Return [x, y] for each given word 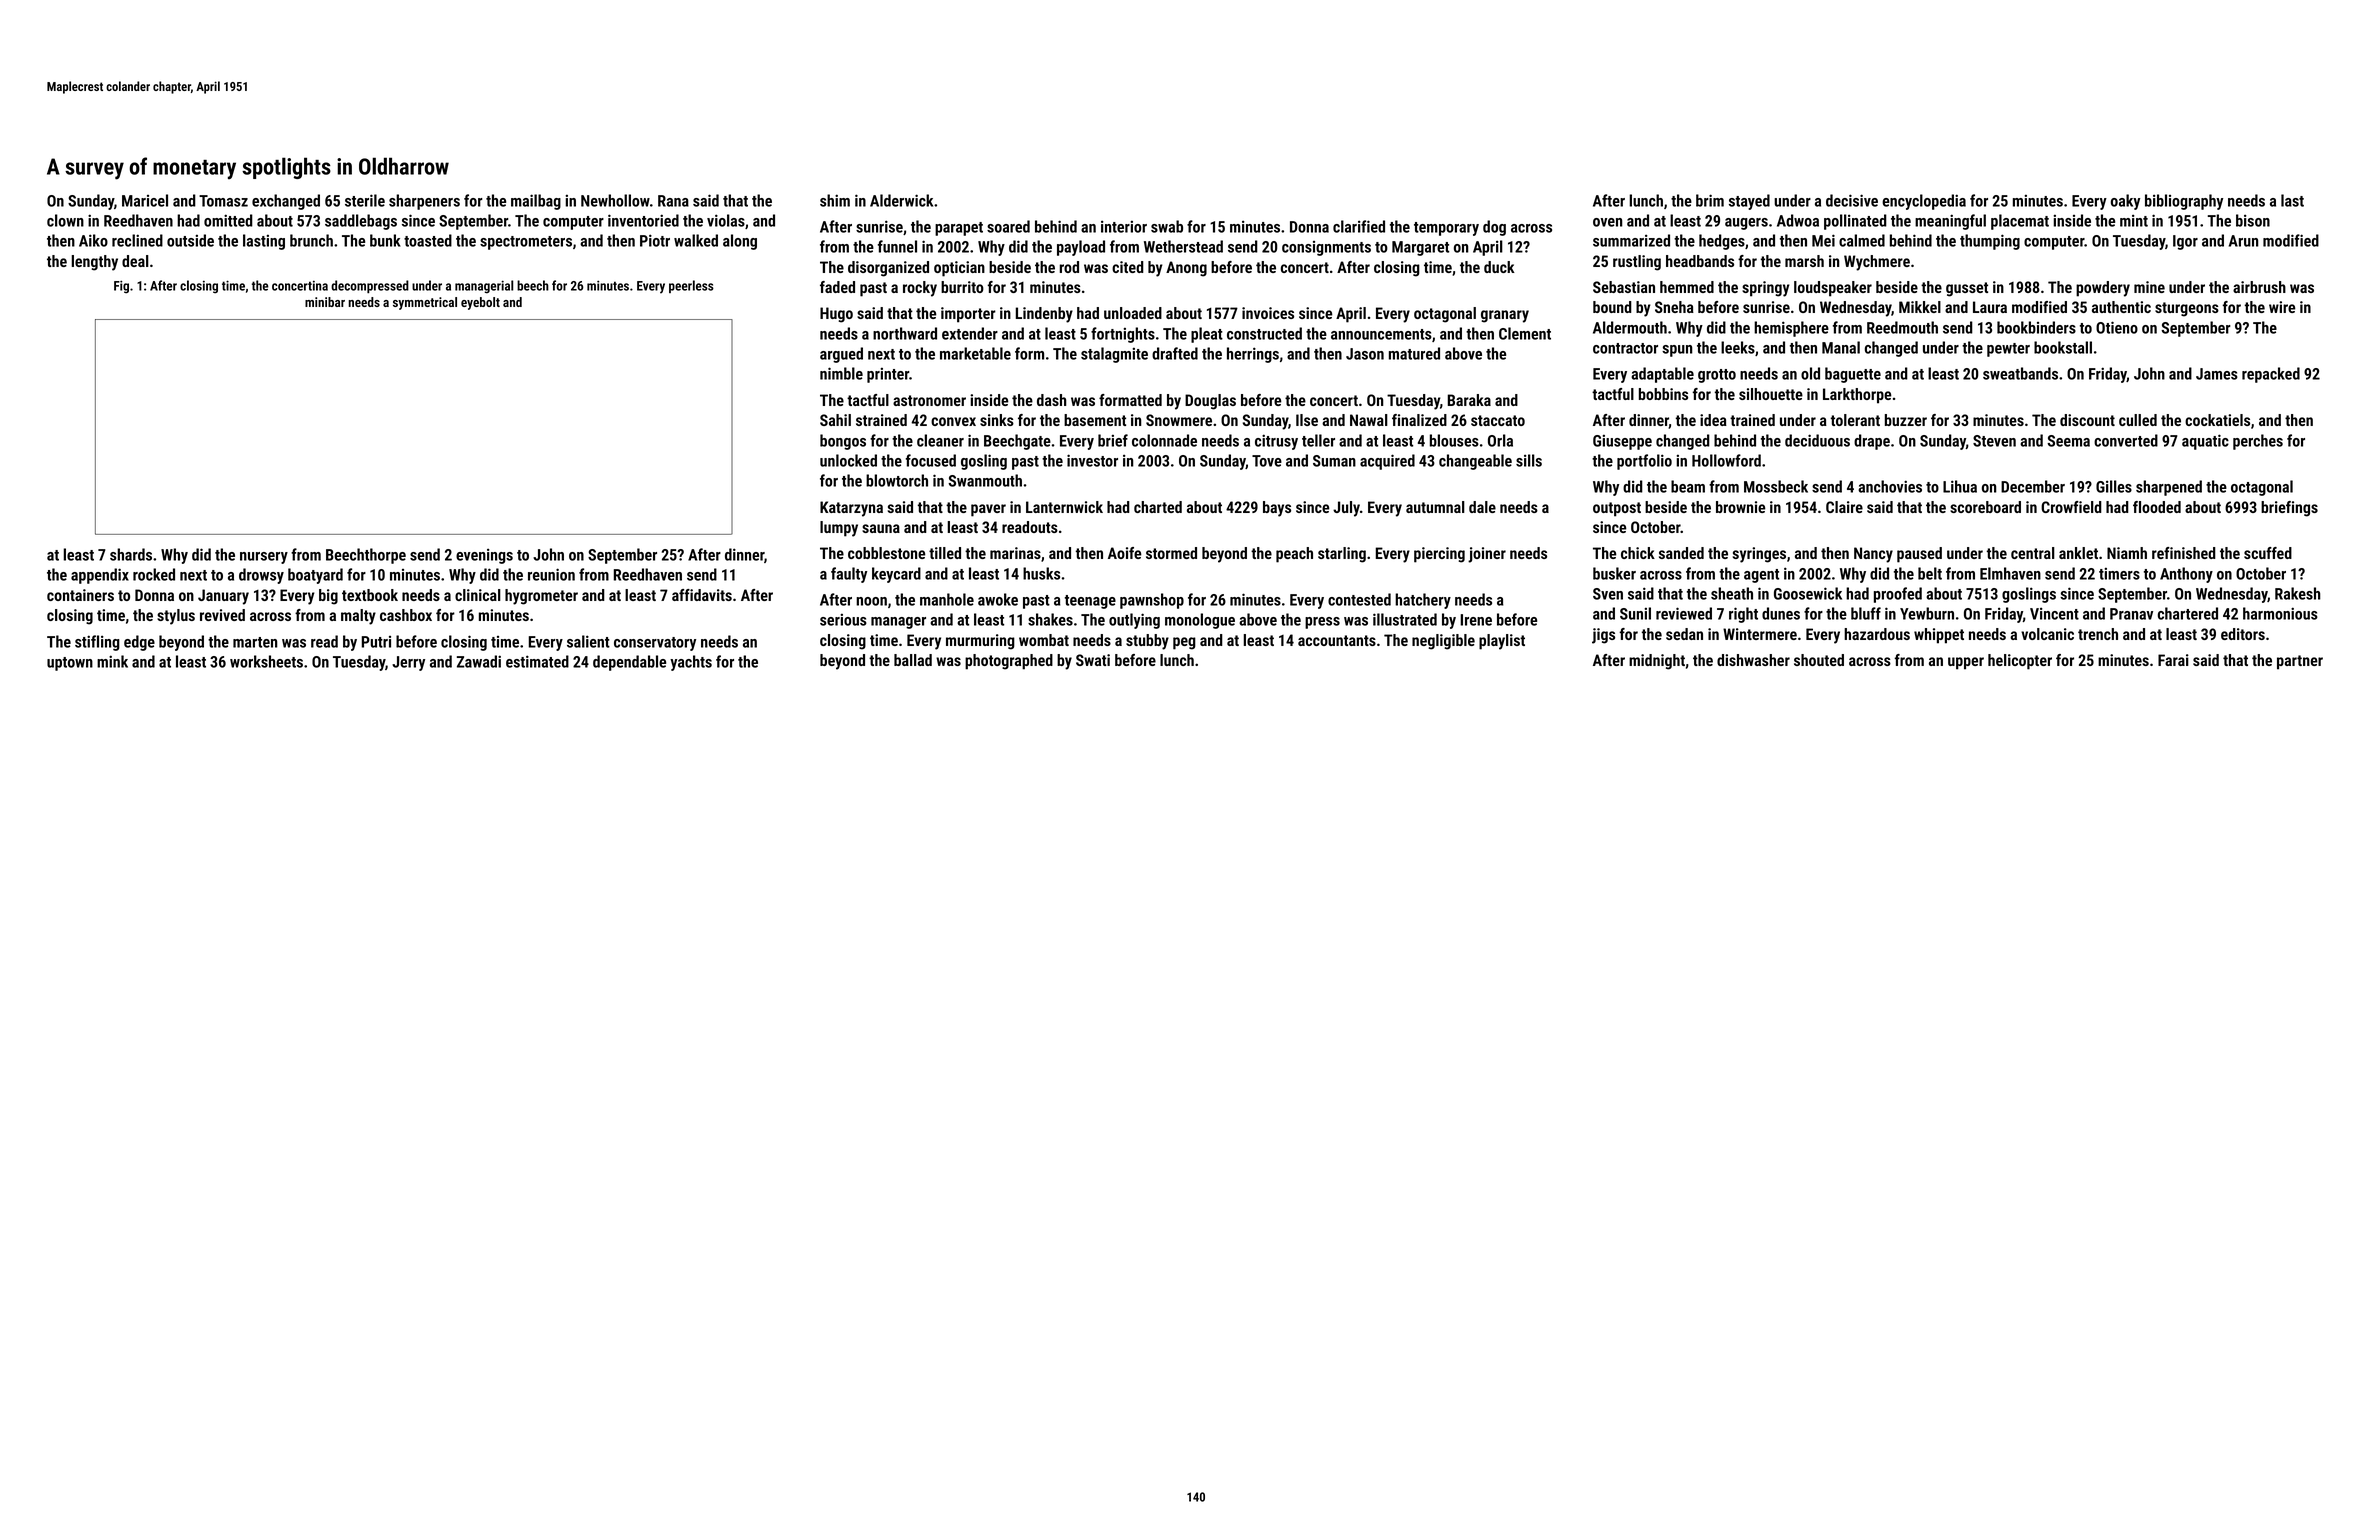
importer [968, 315]
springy [1766, 289]
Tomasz [223, 201]
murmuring [980, 642]
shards [131, 554]
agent [1761, 576]
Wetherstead [1183, 246]
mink [112, 661]
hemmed [1687, 287]
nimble [841, 373]
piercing [1439, 555]
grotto [1717, 376]
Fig [121, 287]
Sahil [835, 420]
